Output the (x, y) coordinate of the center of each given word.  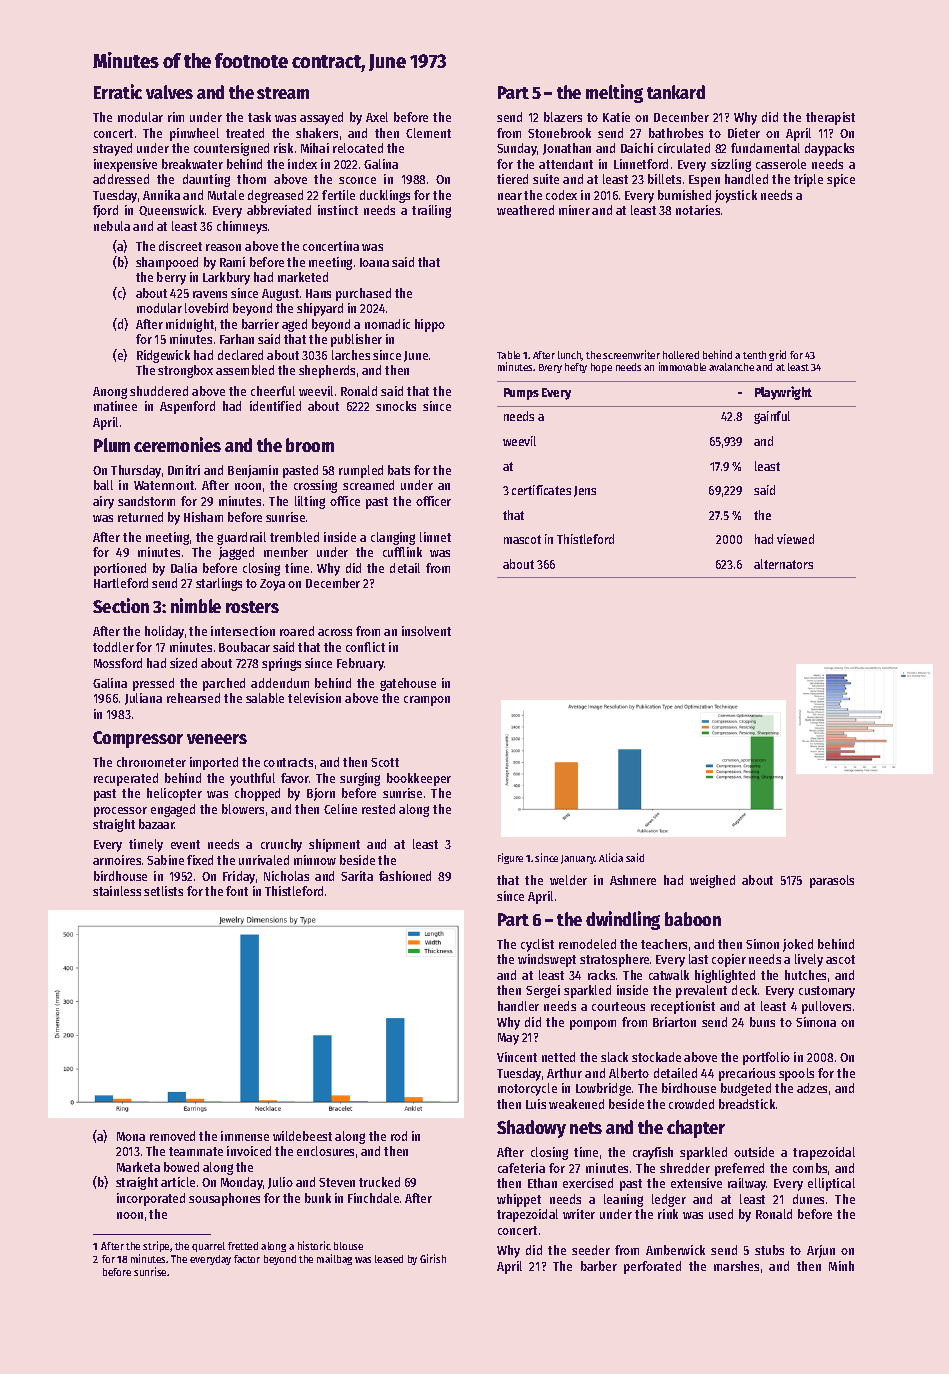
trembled (294, 537)
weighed (712, 881)
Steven (337, 1182)
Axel (377, 117)
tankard (676, 92)
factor (247, 1259)
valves (169, 92)
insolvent (426, 631)
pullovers (826, 1007)
